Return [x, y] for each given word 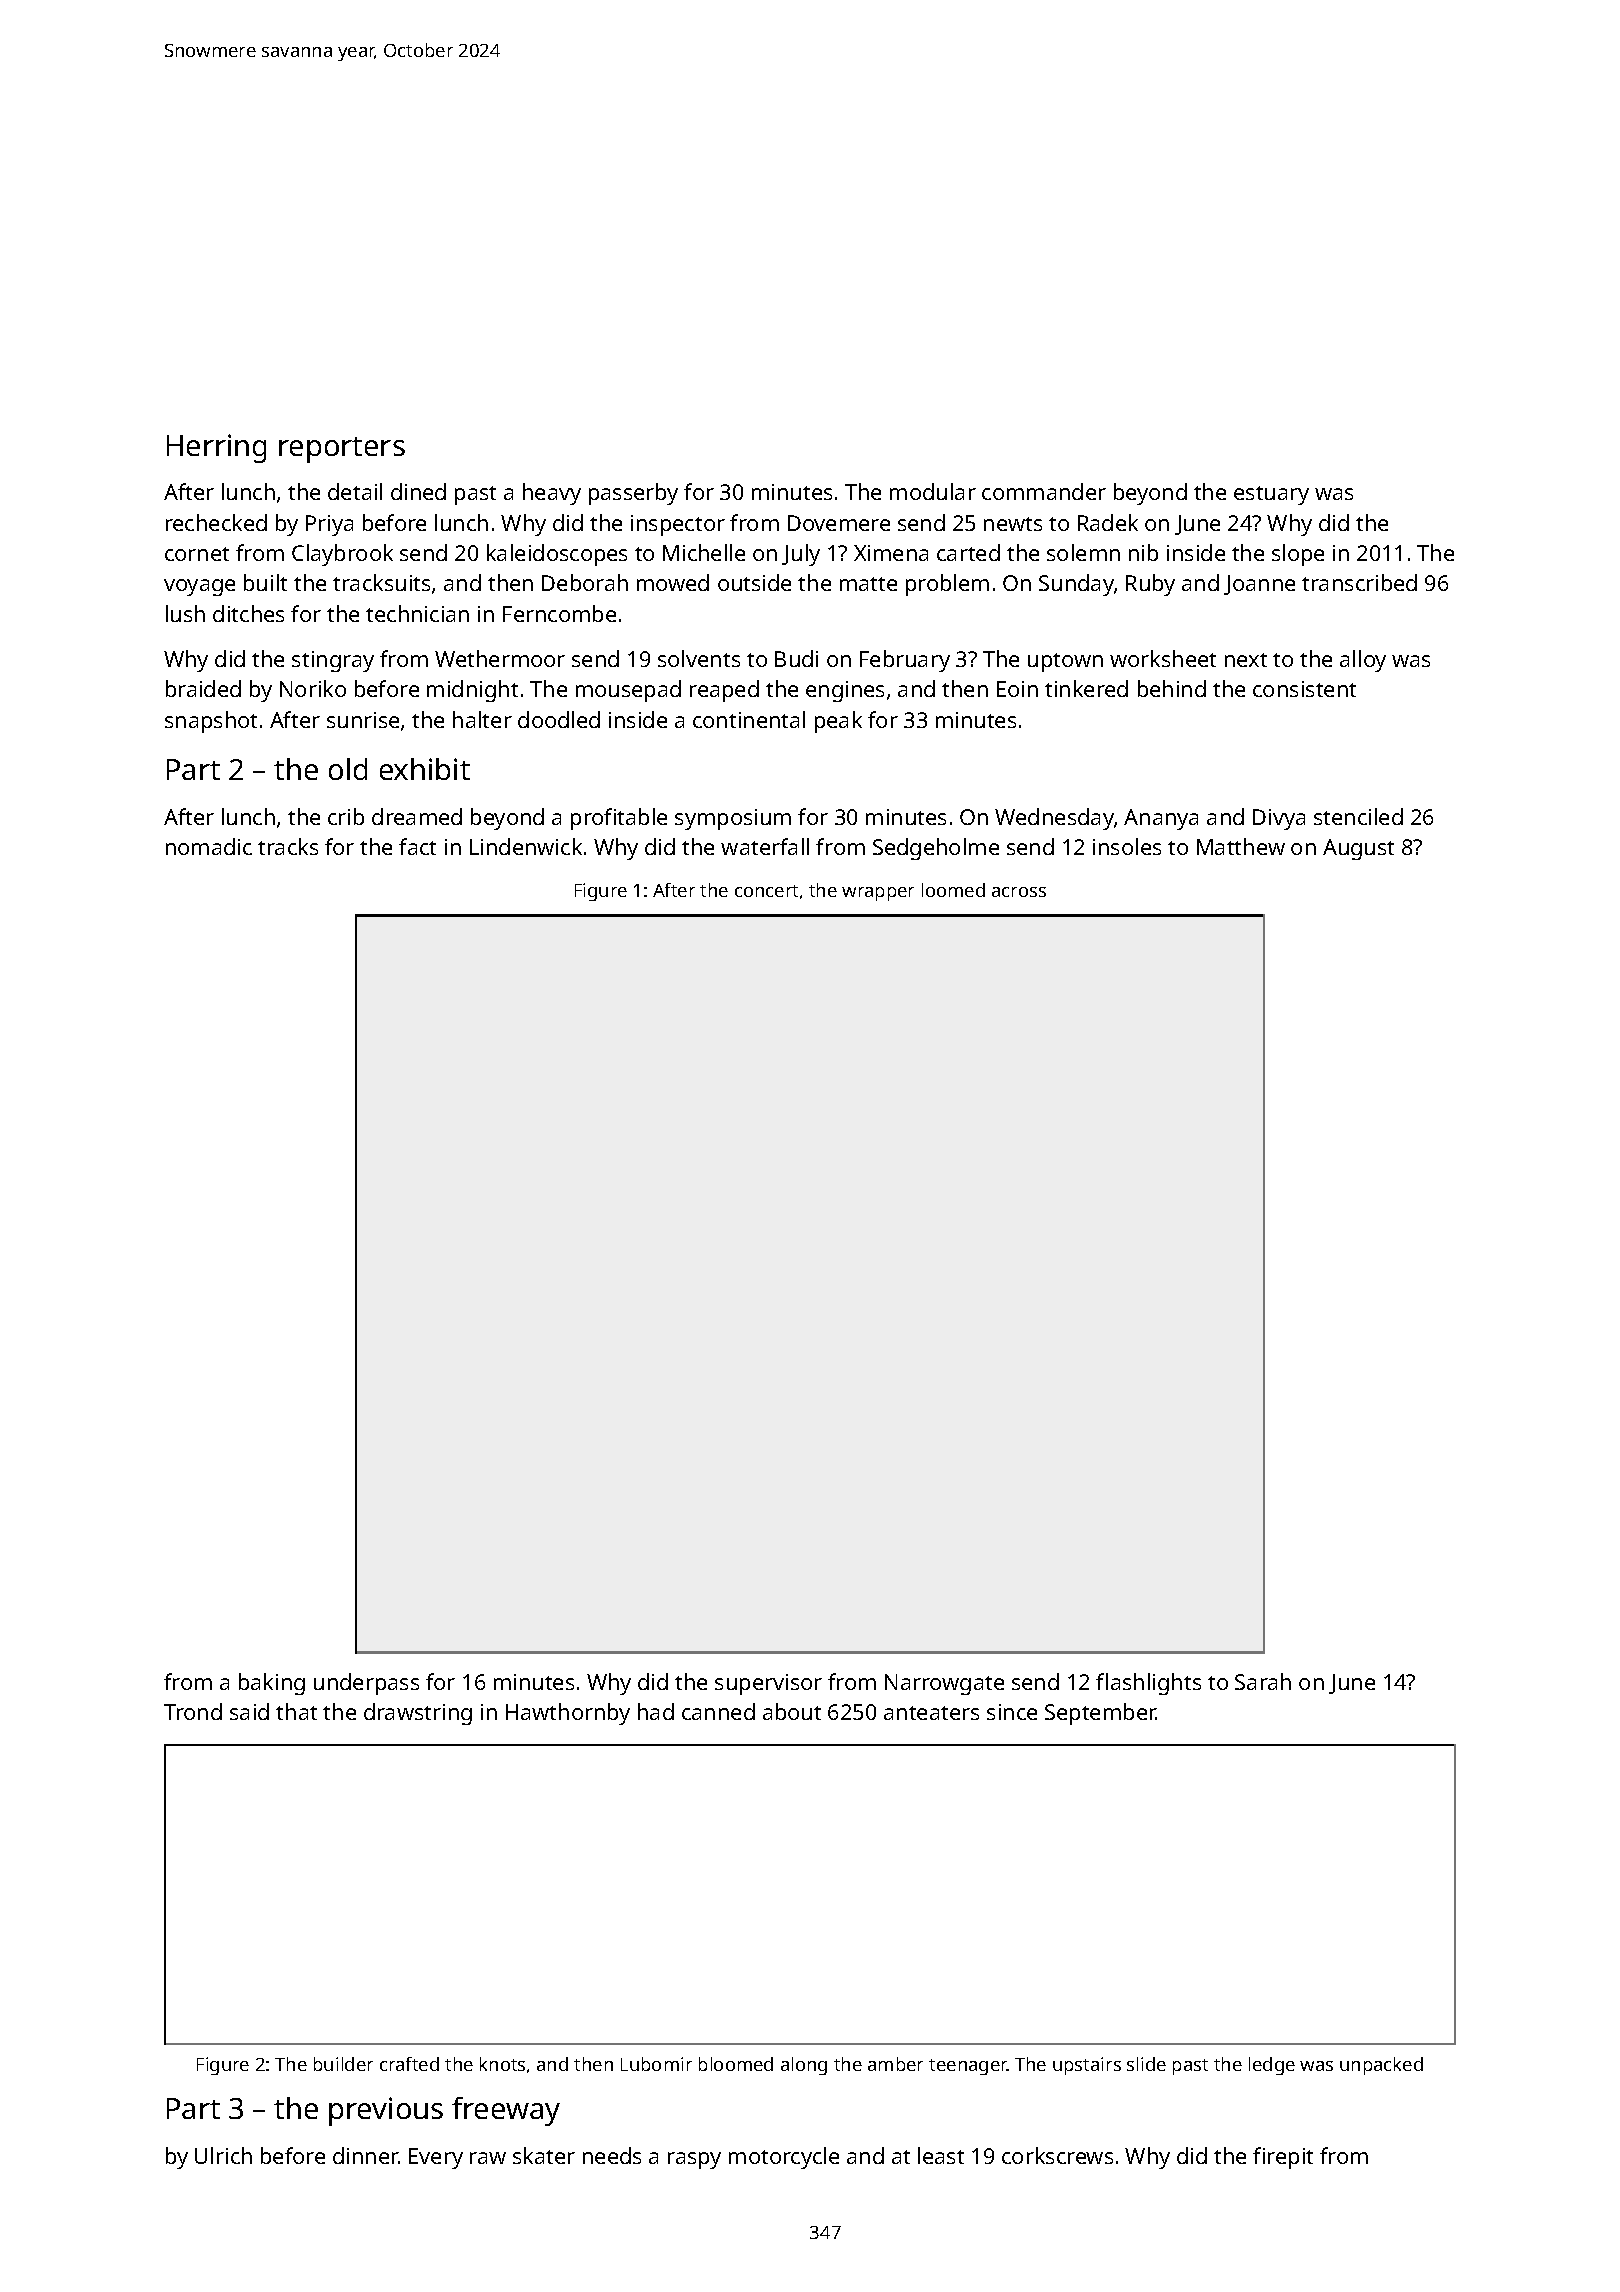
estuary [1271, 495]
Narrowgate [944, 1684]
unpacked [1381, 2066]
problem [947, 585]
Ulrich [223, 2155]
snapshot [211, 722]
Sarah [1263, 1681]
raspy [694, 2160]
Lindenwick [526, 846]
